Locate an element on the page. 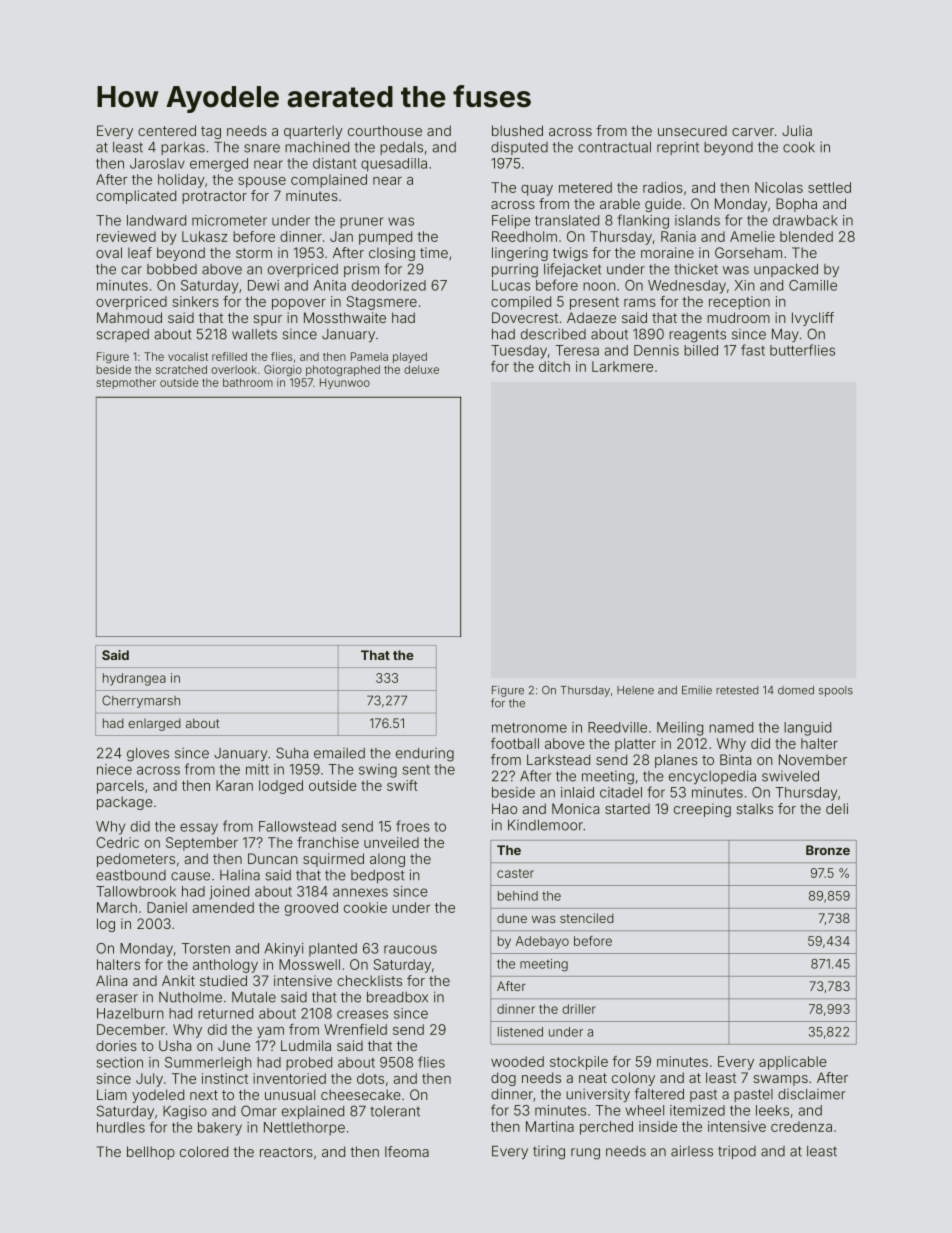 This image has width=952, height=1233. Ivycliff is located at coordinates (813, 319).
